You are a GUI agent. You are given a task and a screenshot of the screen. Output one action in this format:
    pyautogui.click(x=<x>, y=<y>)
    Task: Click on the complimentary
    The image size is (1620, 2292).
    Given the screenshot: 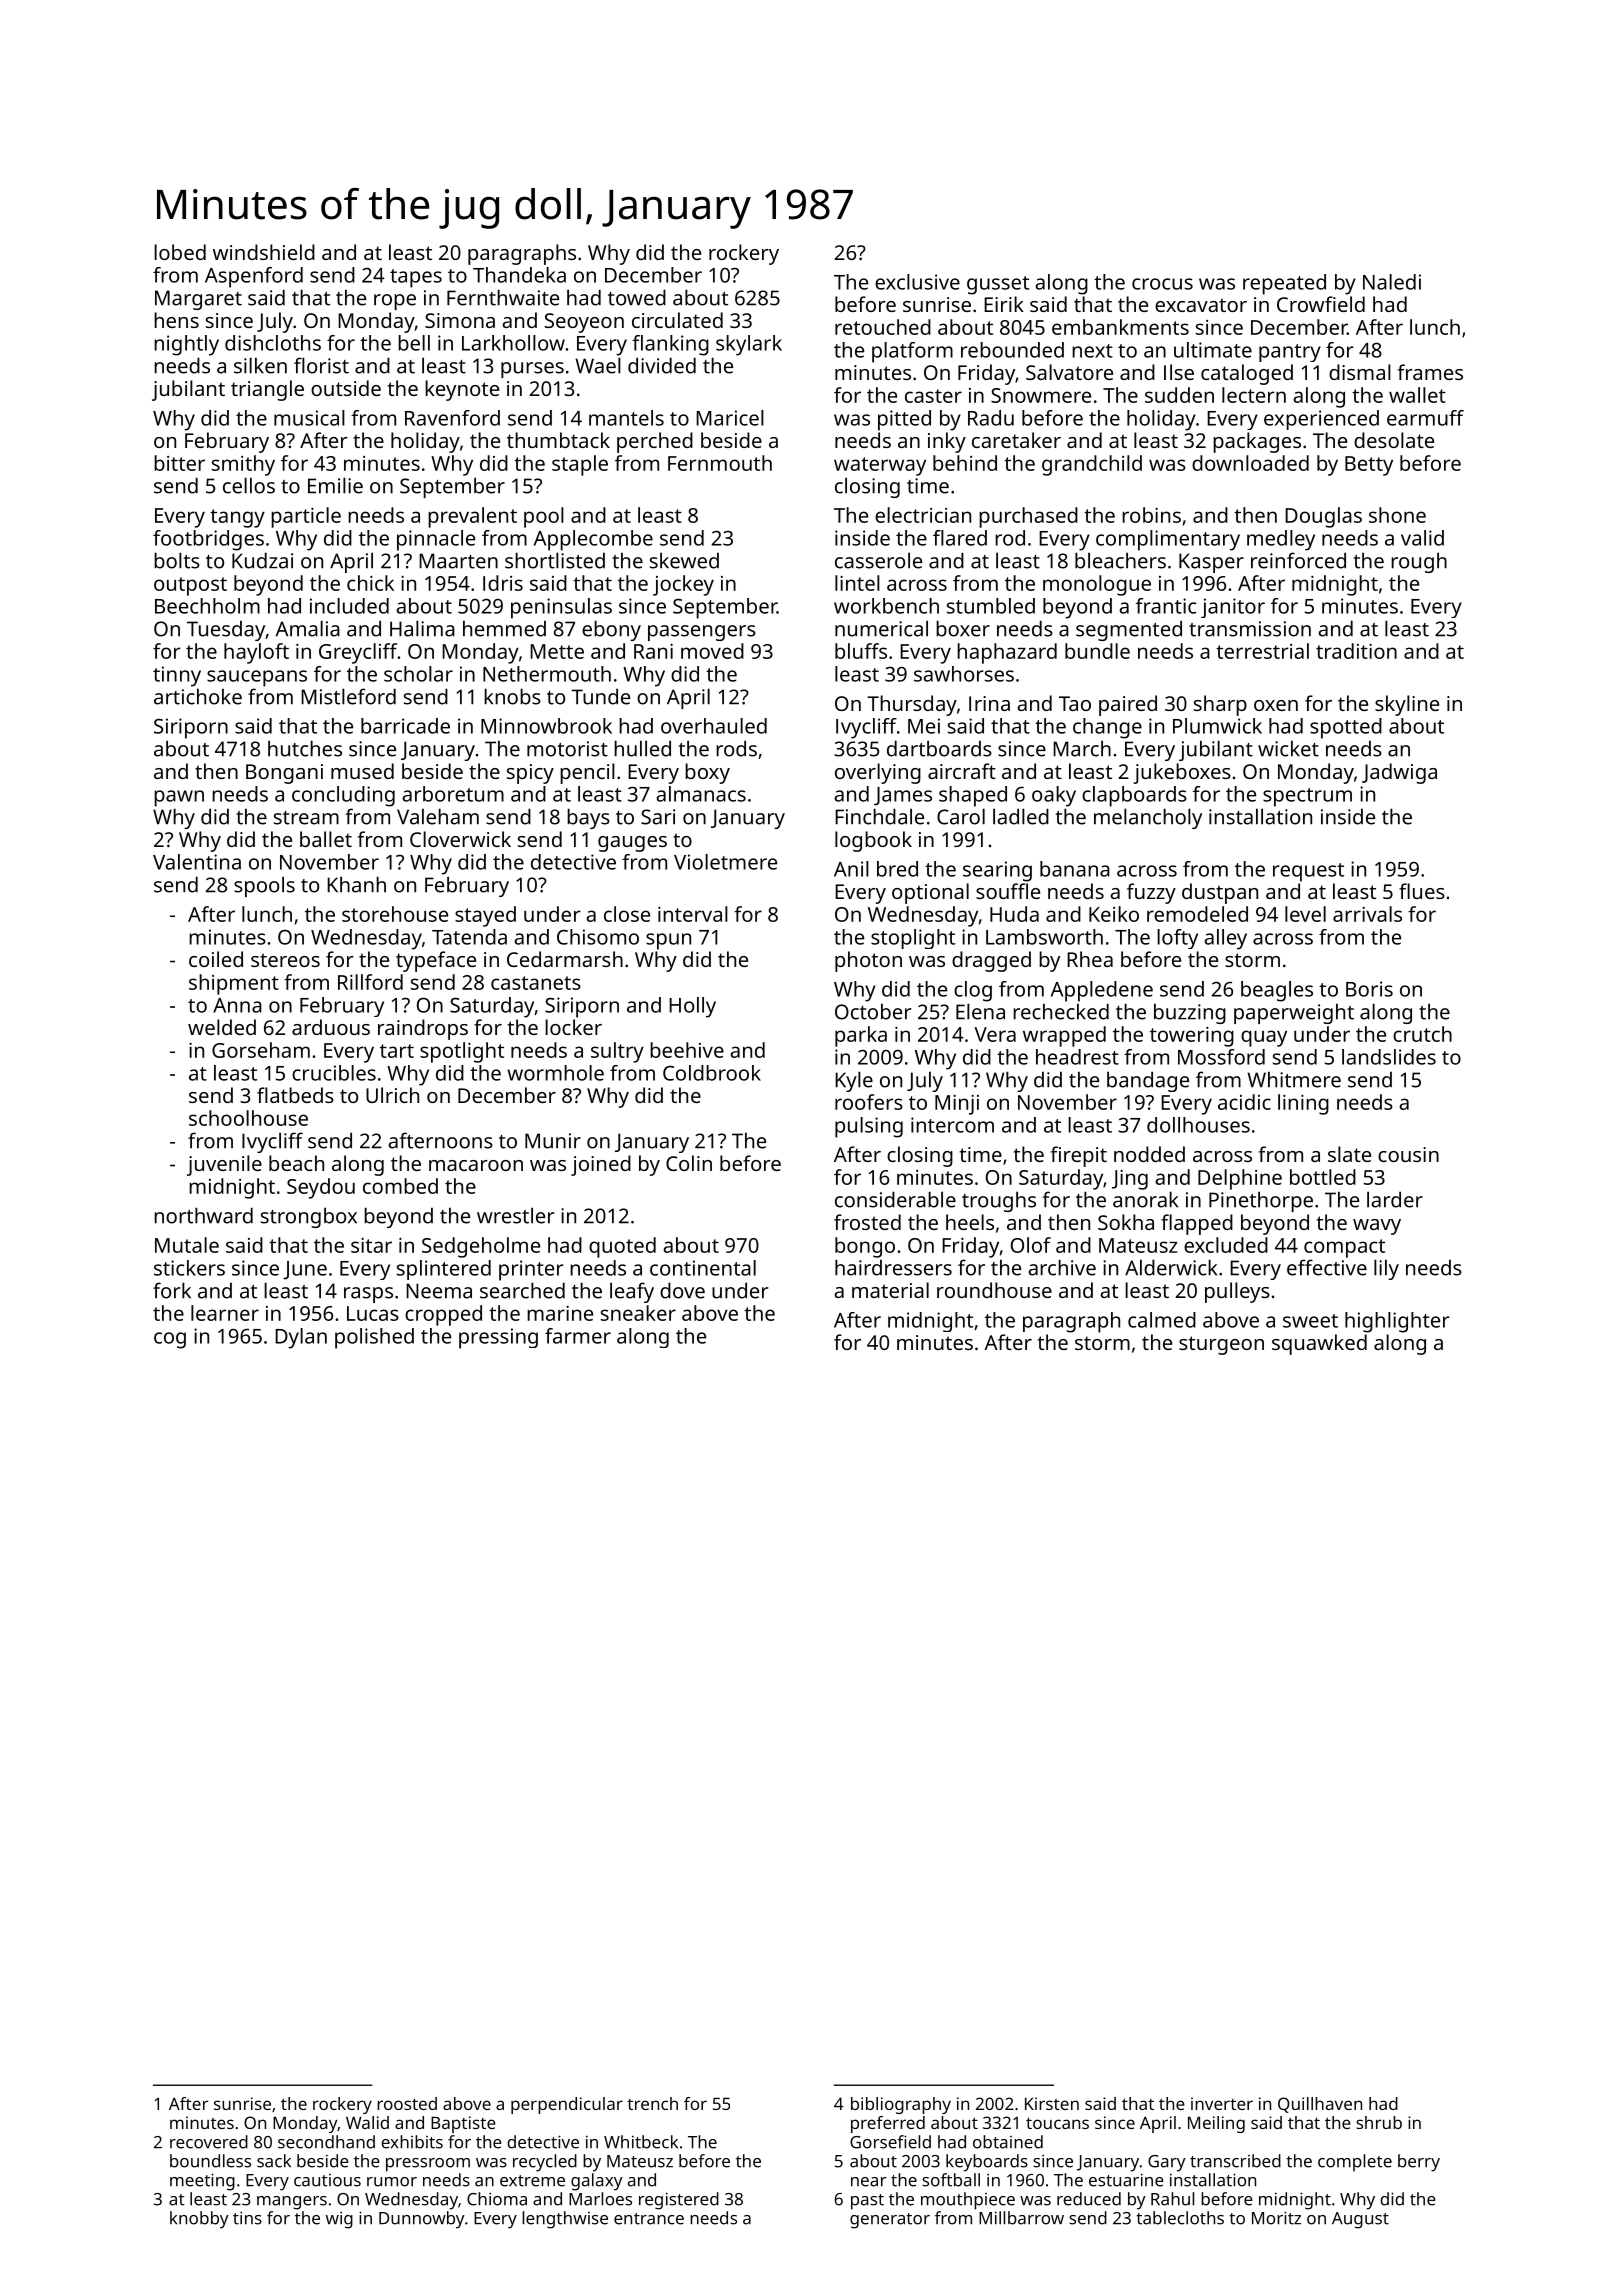 What is the action you would take?
    pyautogui.click(x=1168, y=540)
